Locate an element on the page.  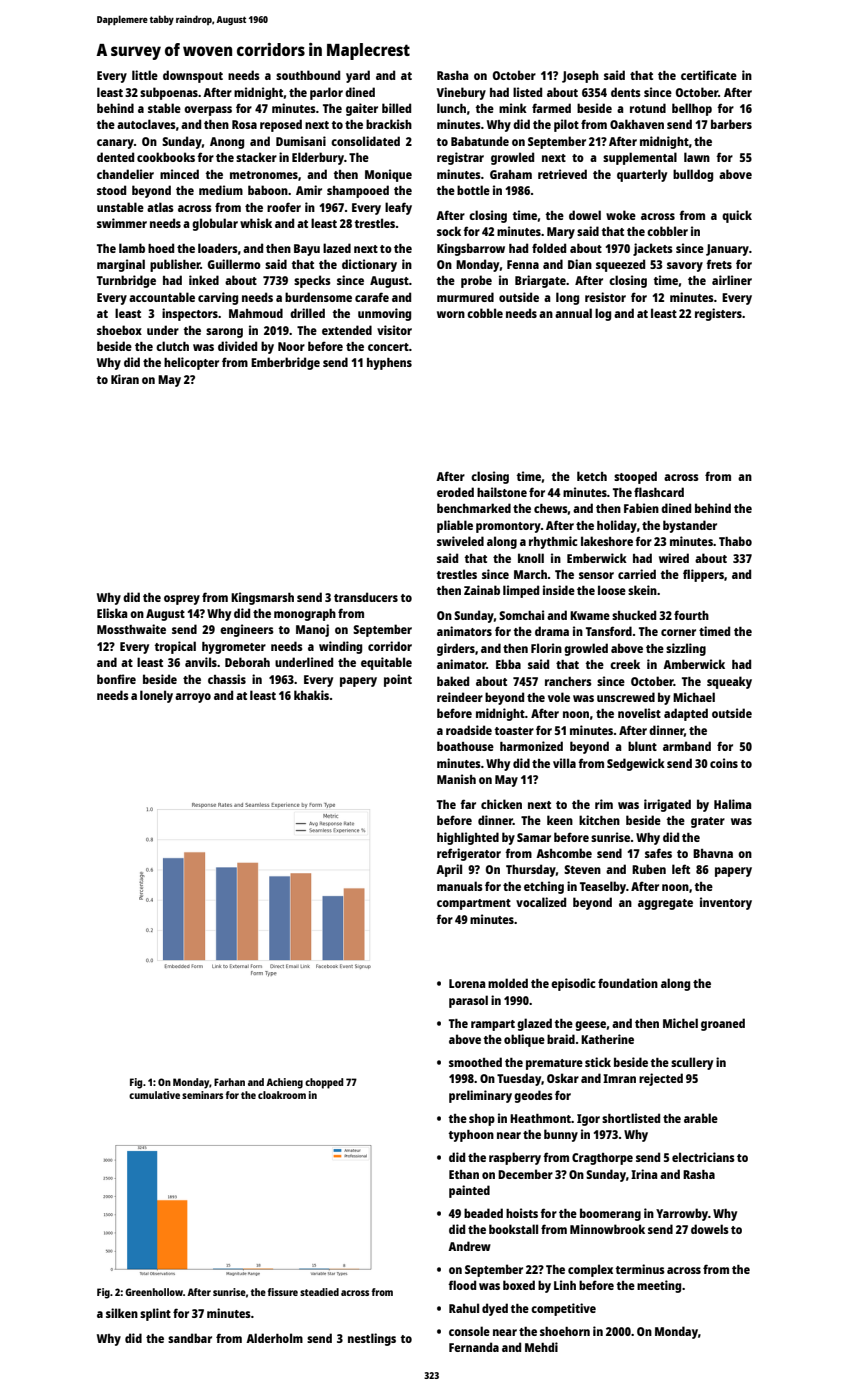
eroded is located at coordinates (455, 492).
